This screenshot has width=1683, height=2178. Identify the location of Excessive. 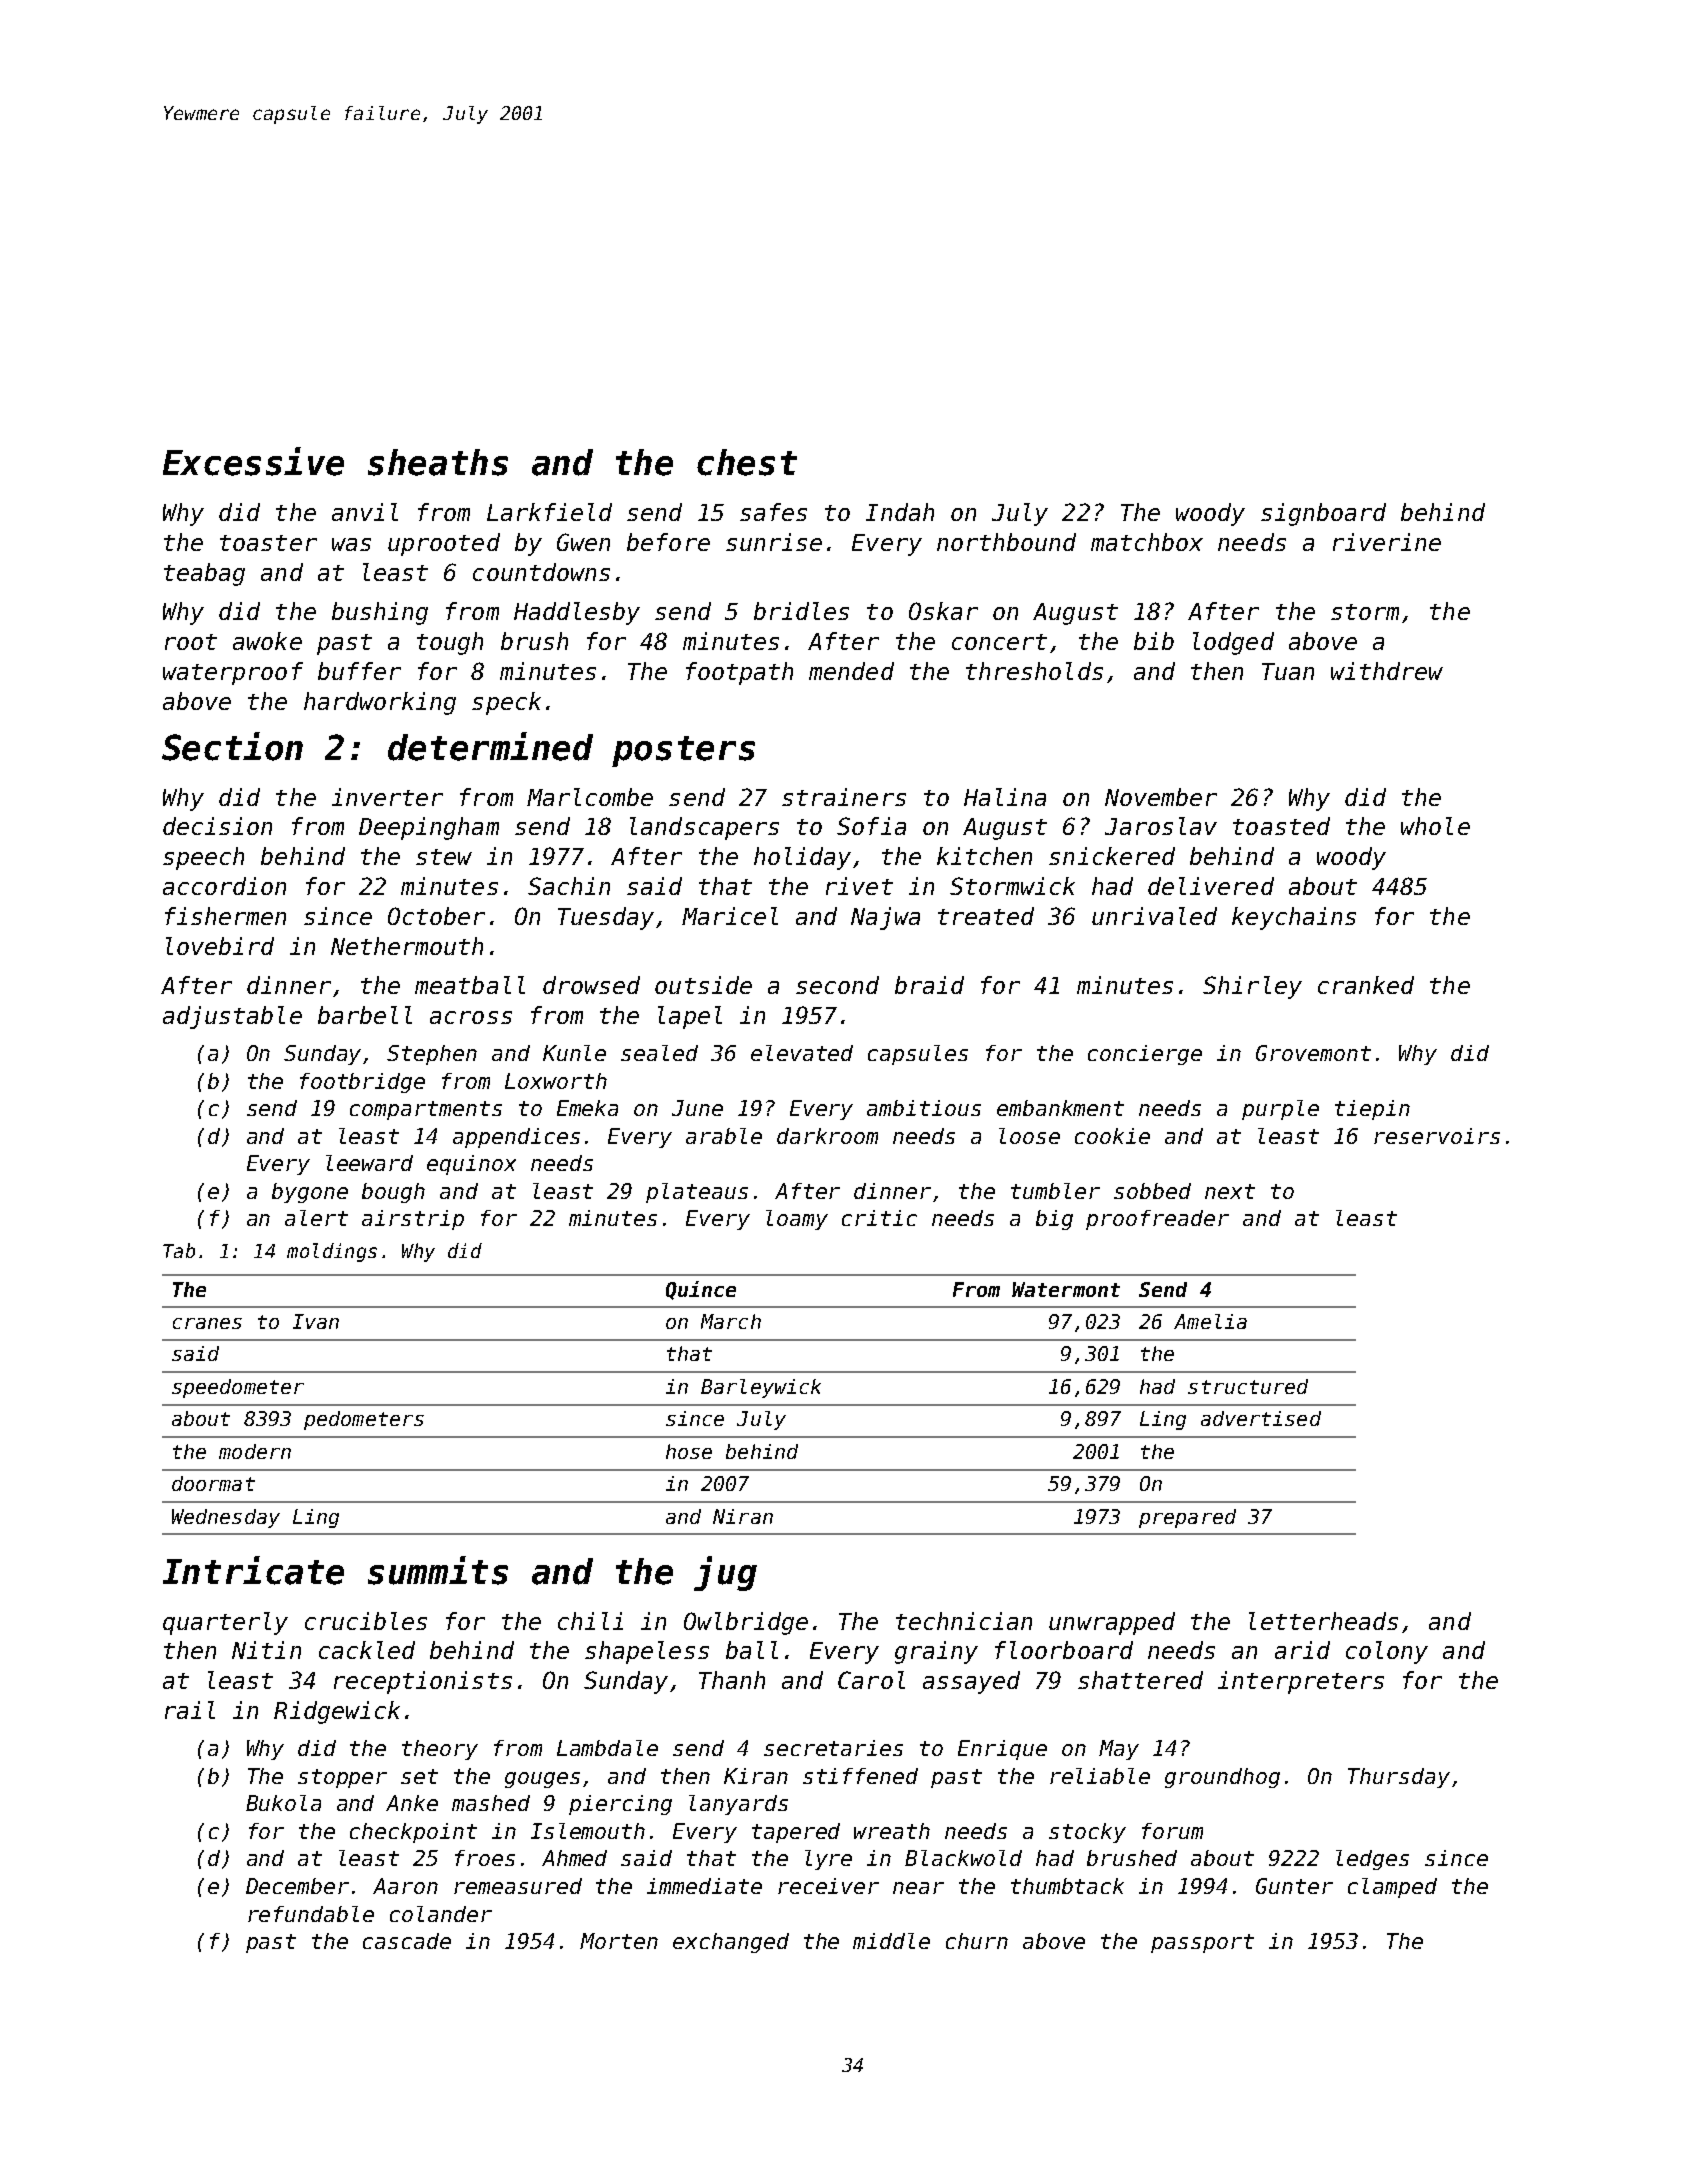
(253, 461).
